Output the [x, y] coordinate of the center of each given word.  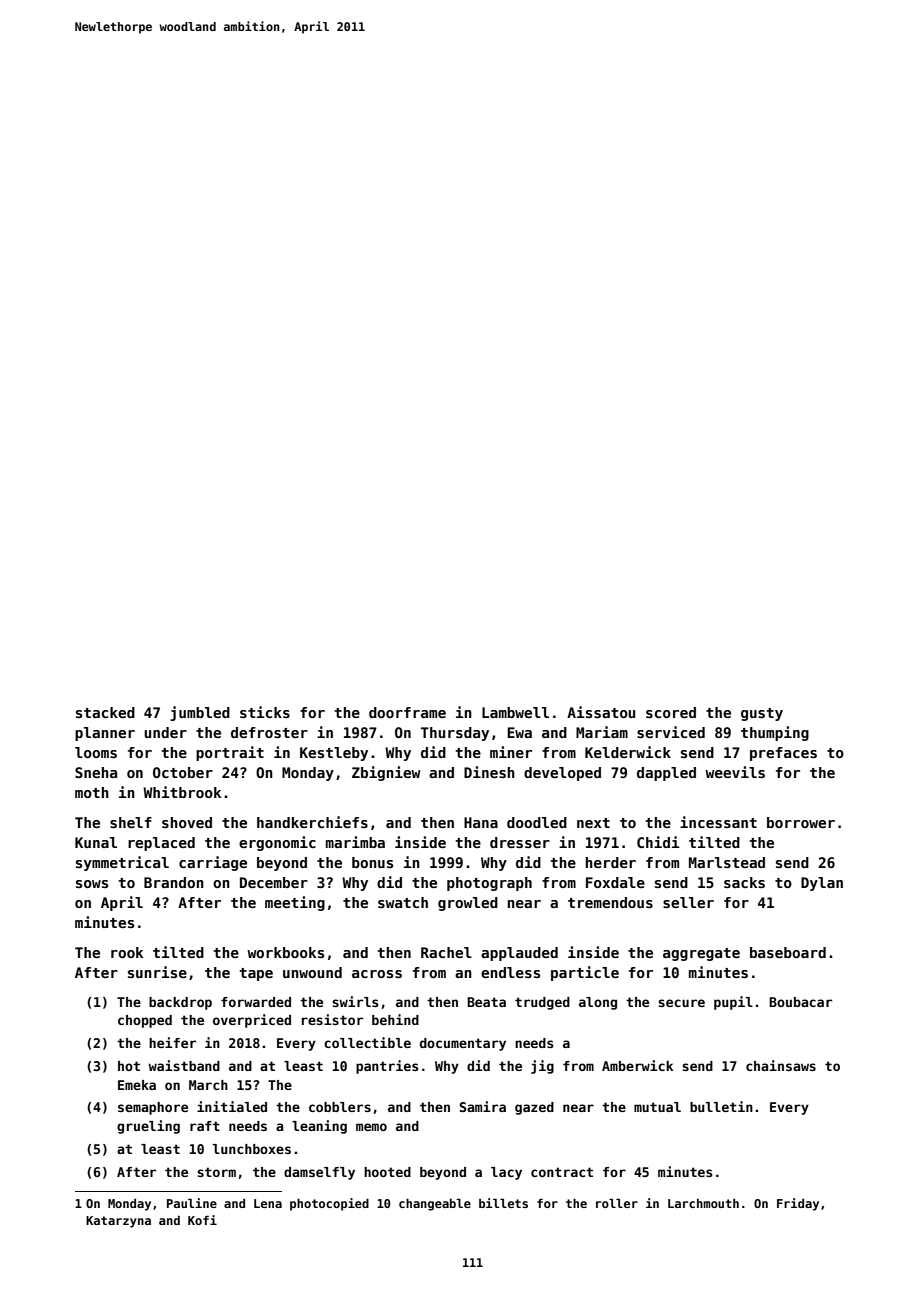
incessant [718, 822]
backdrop [180, 1003]
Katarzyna [118, 1222]
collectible [367, 1042]
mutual [657, 1107]
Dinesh [489, 772]
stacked [105, 712]
